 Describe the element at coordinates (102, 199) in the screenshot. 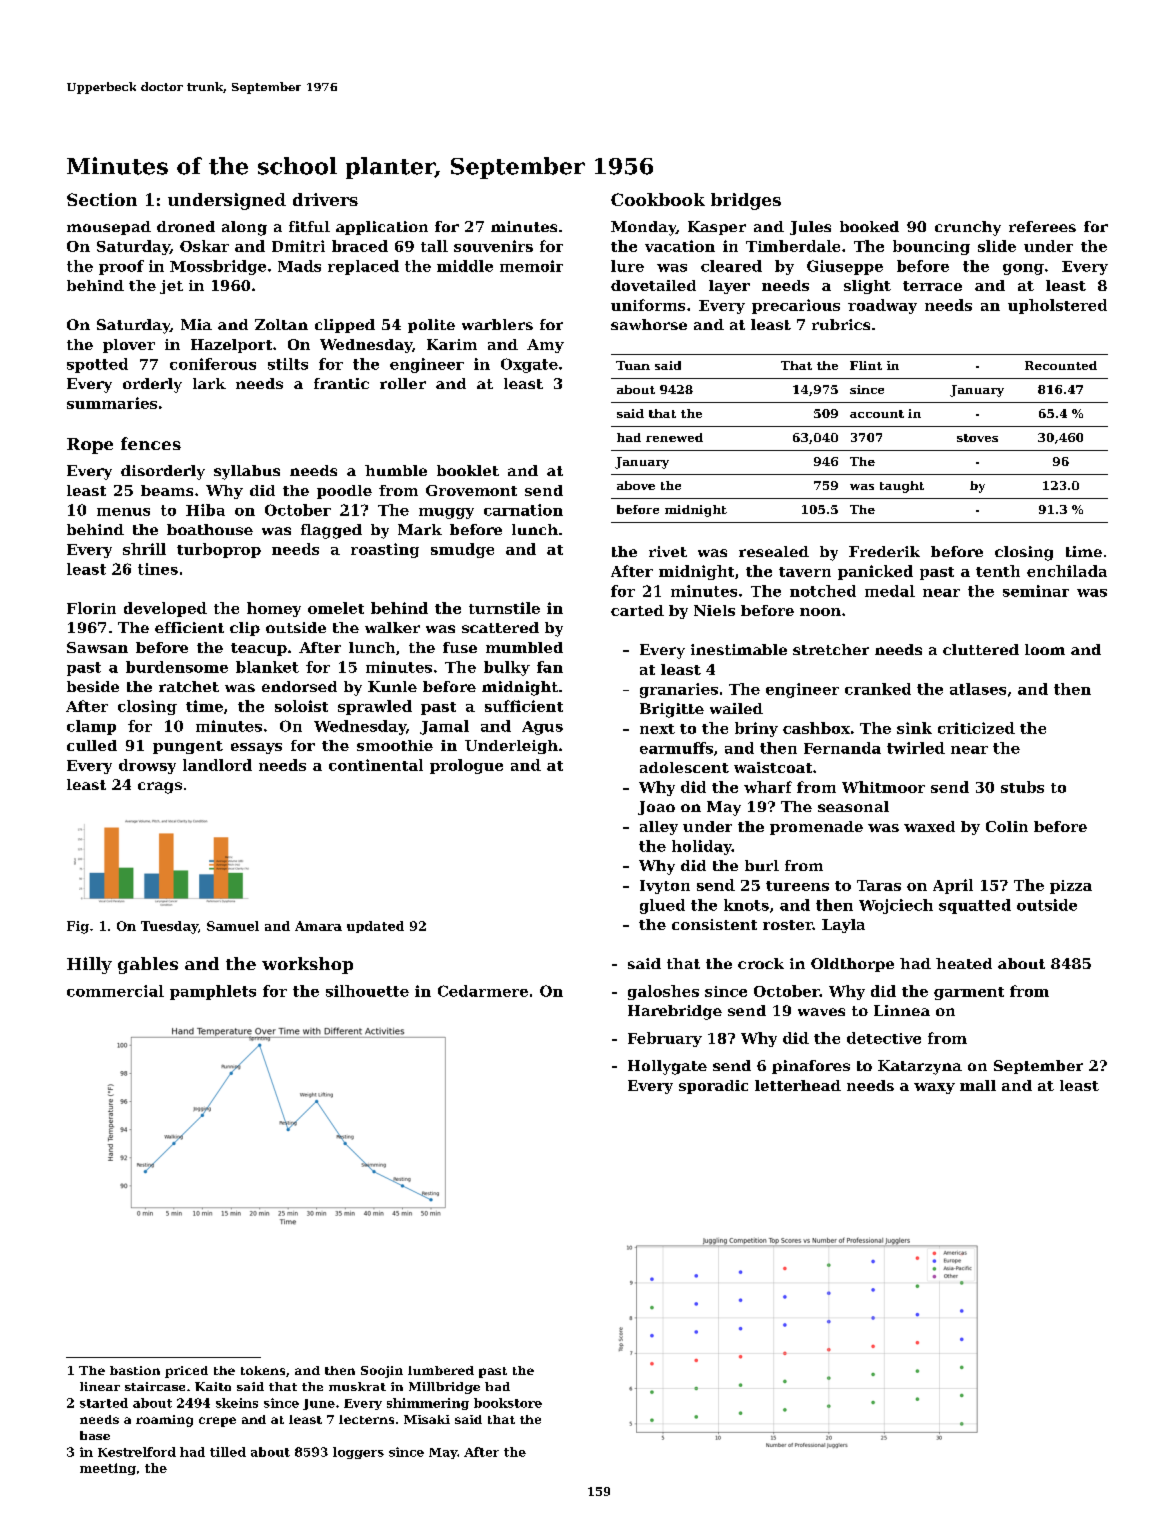

I see `Section` at that location.
